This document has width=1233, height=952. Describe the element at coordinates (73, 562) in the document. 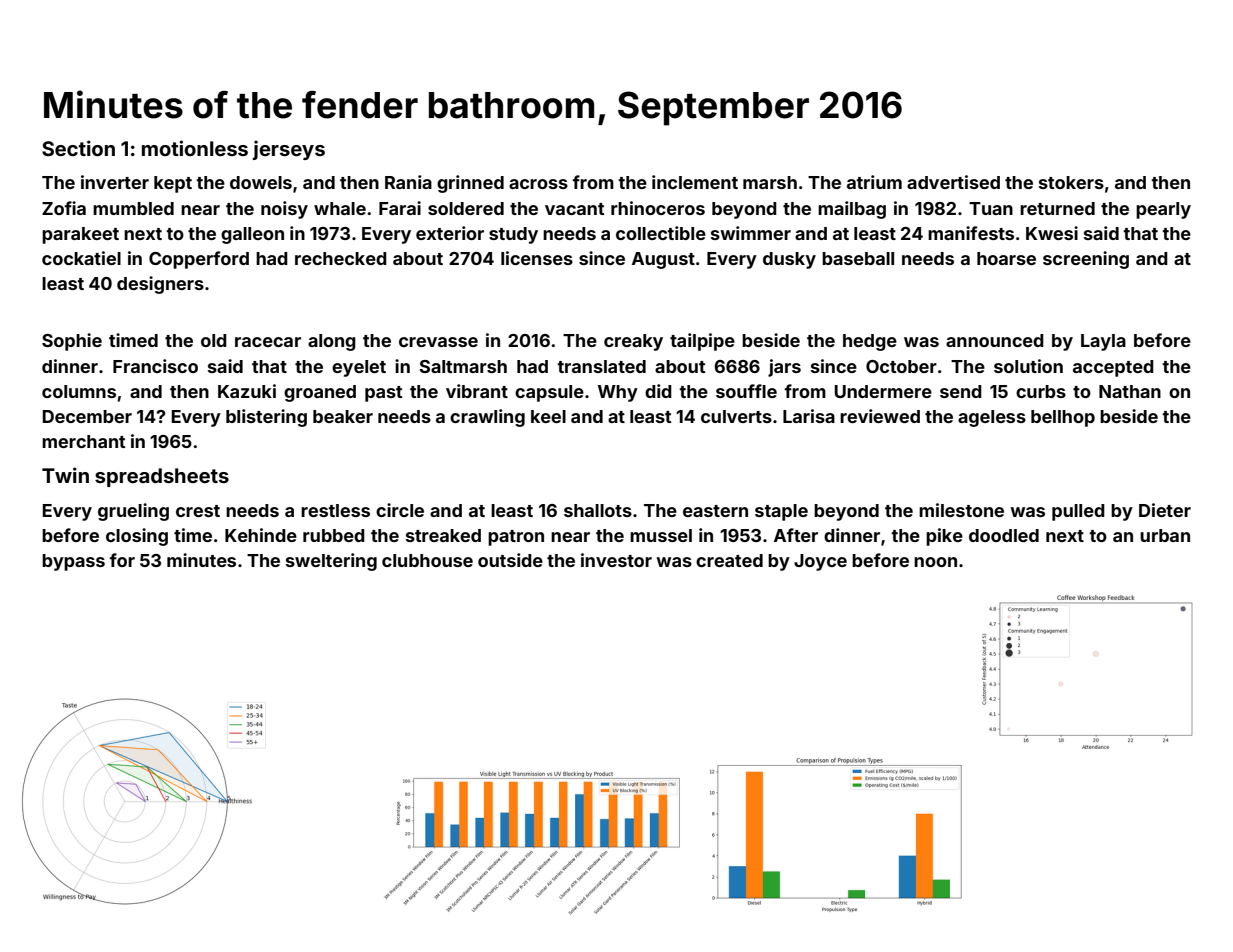

I see `bypass` at that location.
